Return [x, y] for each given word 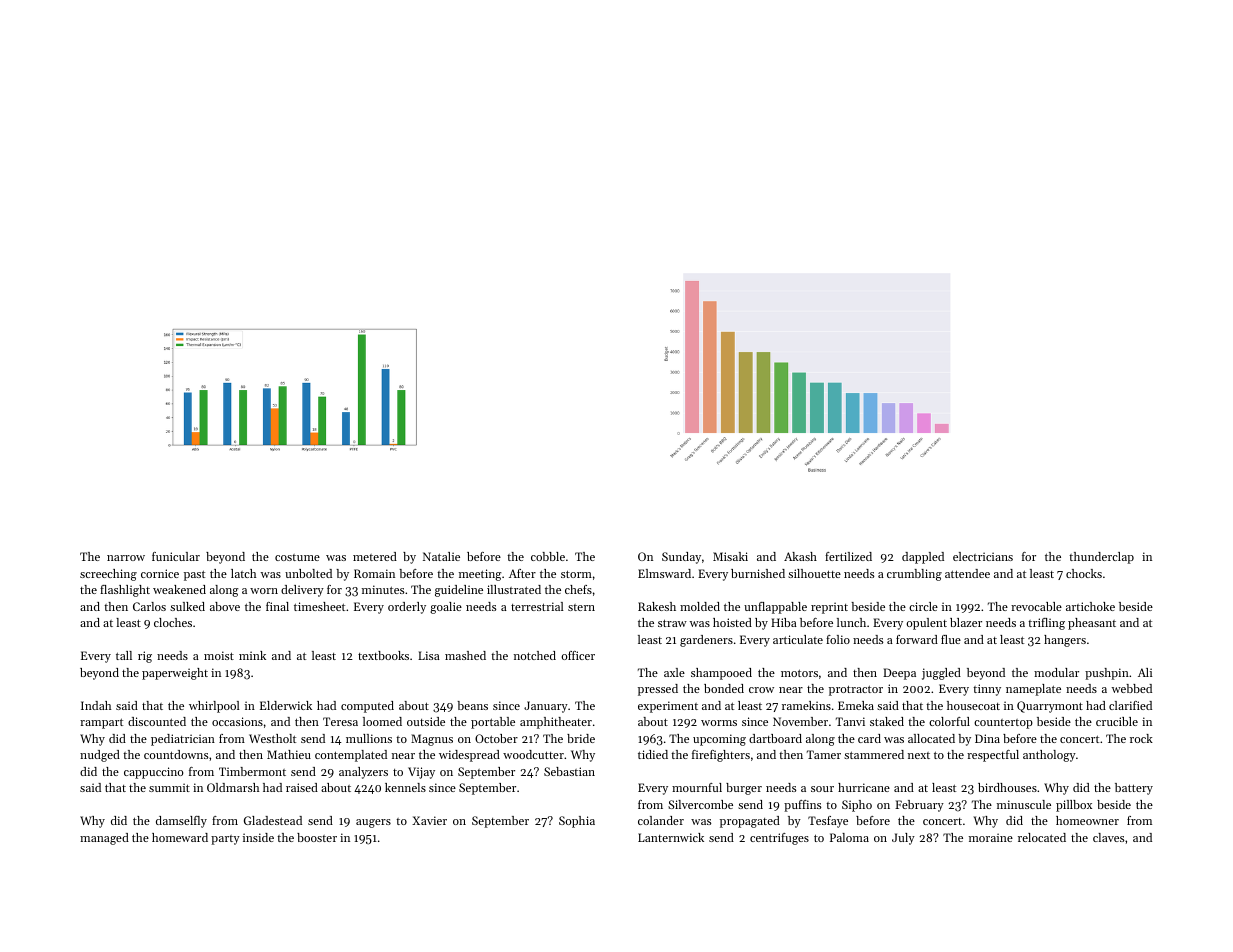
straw [672, 623]
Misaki [730, 556]
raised [302, 787]
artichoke [1090, 606]
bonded [724, 688]
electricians [983, 556]
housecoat [973, 705]
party [225, 840]
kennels [405, 787]
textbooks [383, 655]
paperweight [175, 674]
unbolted [308, 573]
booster [317, 837]
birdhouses [1007, 787]
